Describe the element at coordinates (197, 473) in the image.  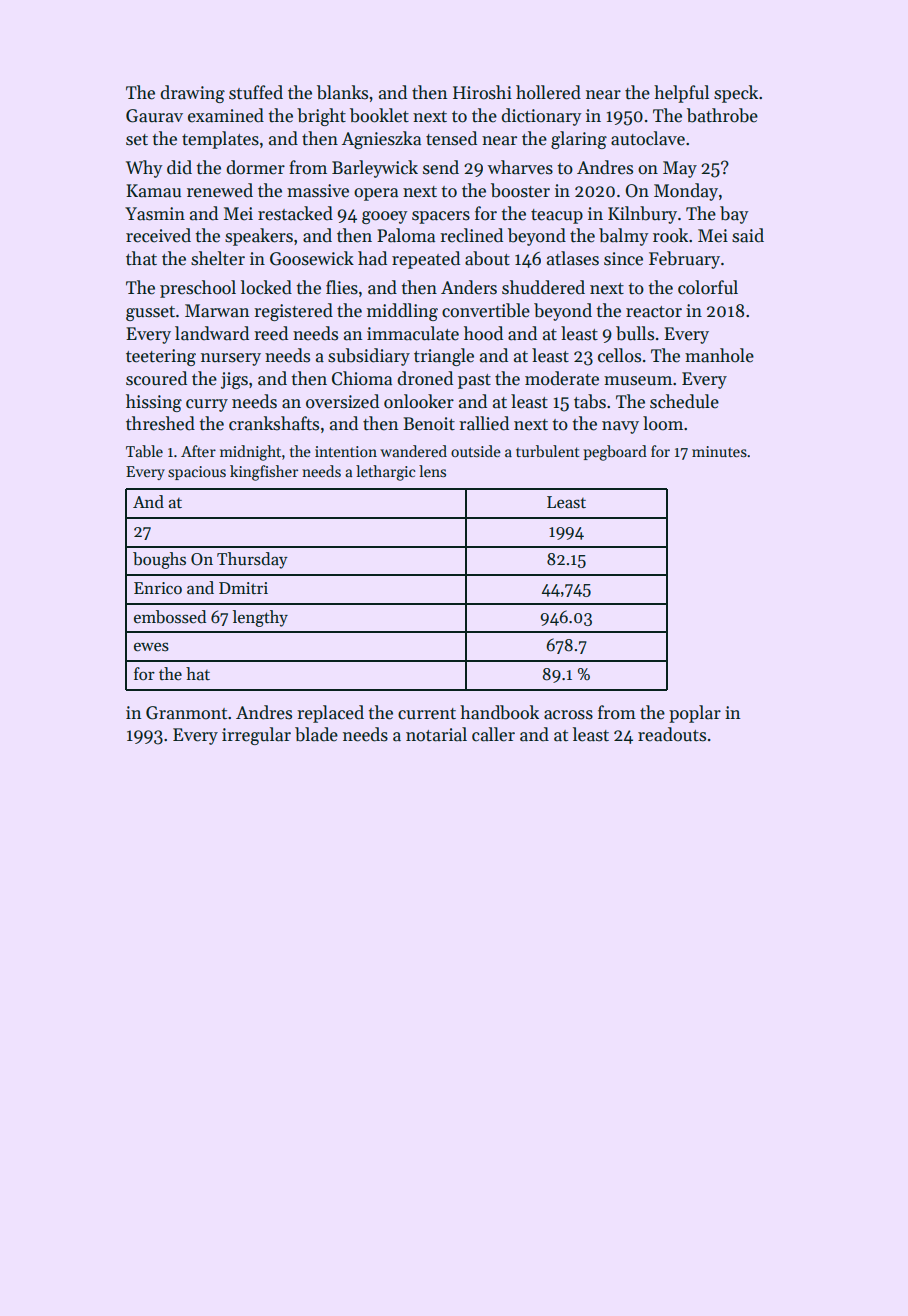
I see `spacious` at that location.
